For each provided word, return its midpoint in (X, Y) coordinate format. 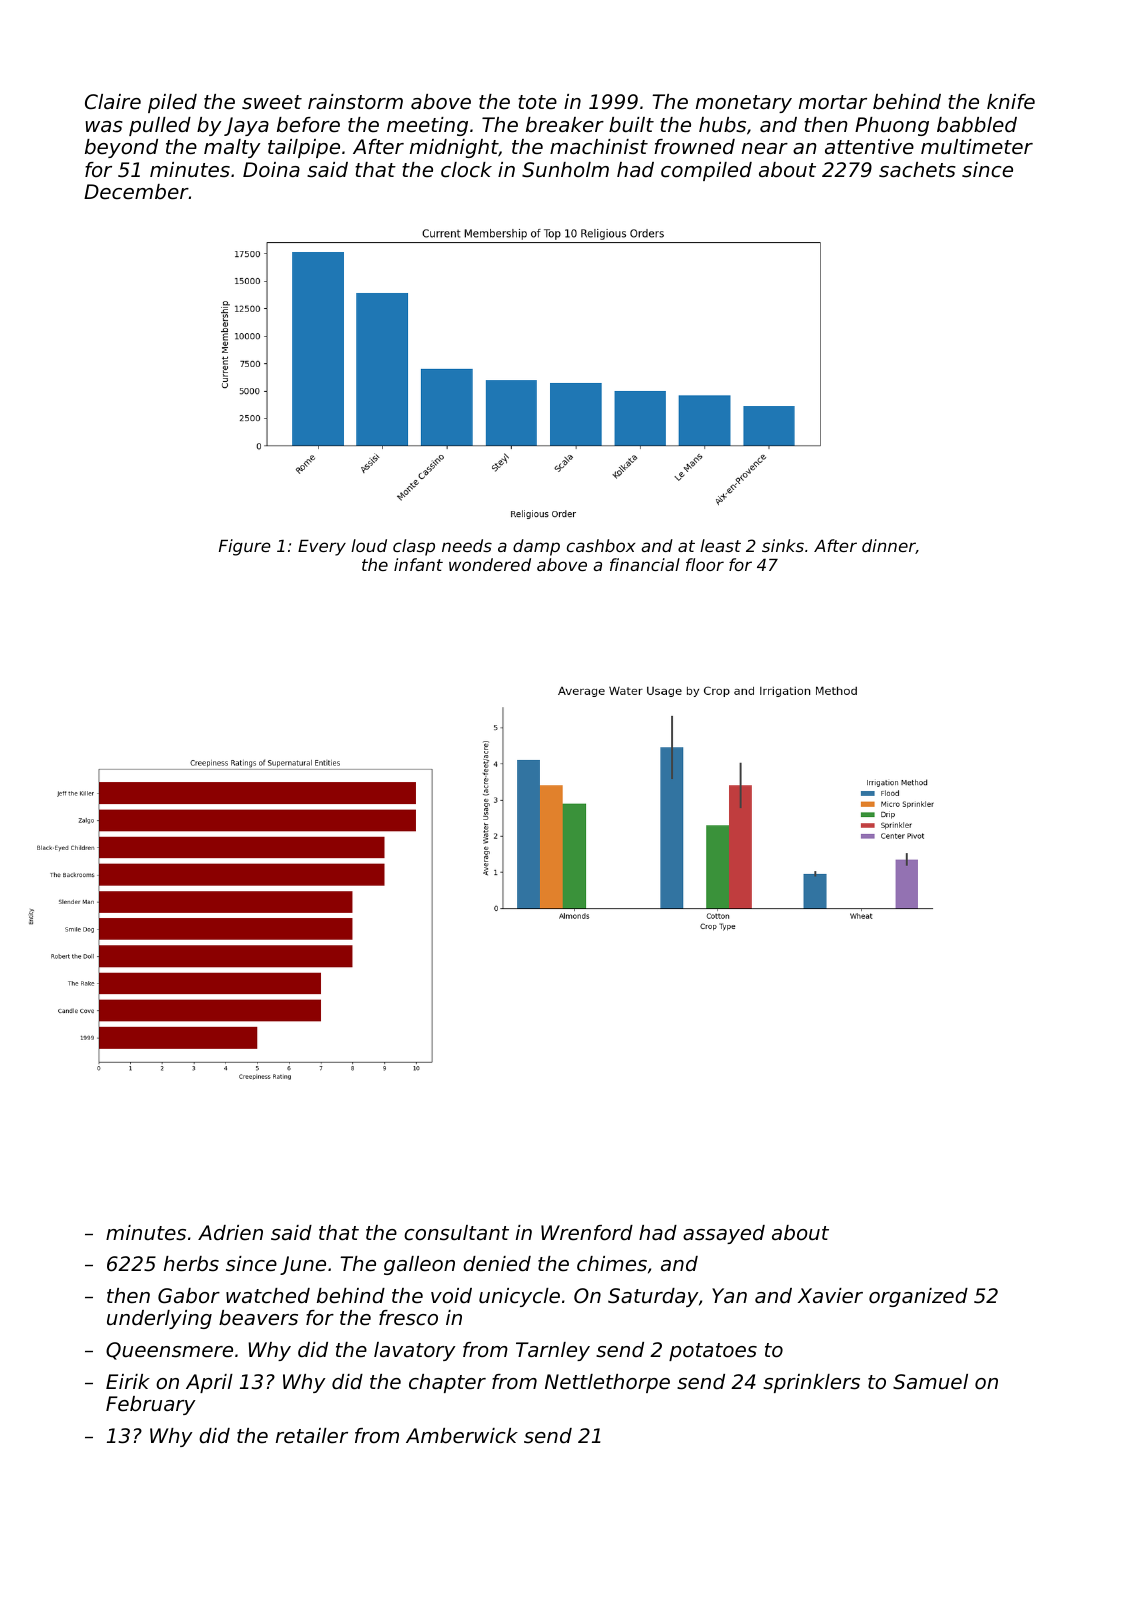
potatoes (713, 1352)
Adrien (230, 1233)
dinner (889, 546)
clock (466, 170)
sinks (783, 545)
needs (467, 545)
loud (369, 545)
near (765, 149)
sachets (917, 170)
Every (322, 548)
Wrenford (587, 1233)
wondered (490, 564)
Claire (113, 102)
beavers (258, 1318)
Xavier (830, 1295)
